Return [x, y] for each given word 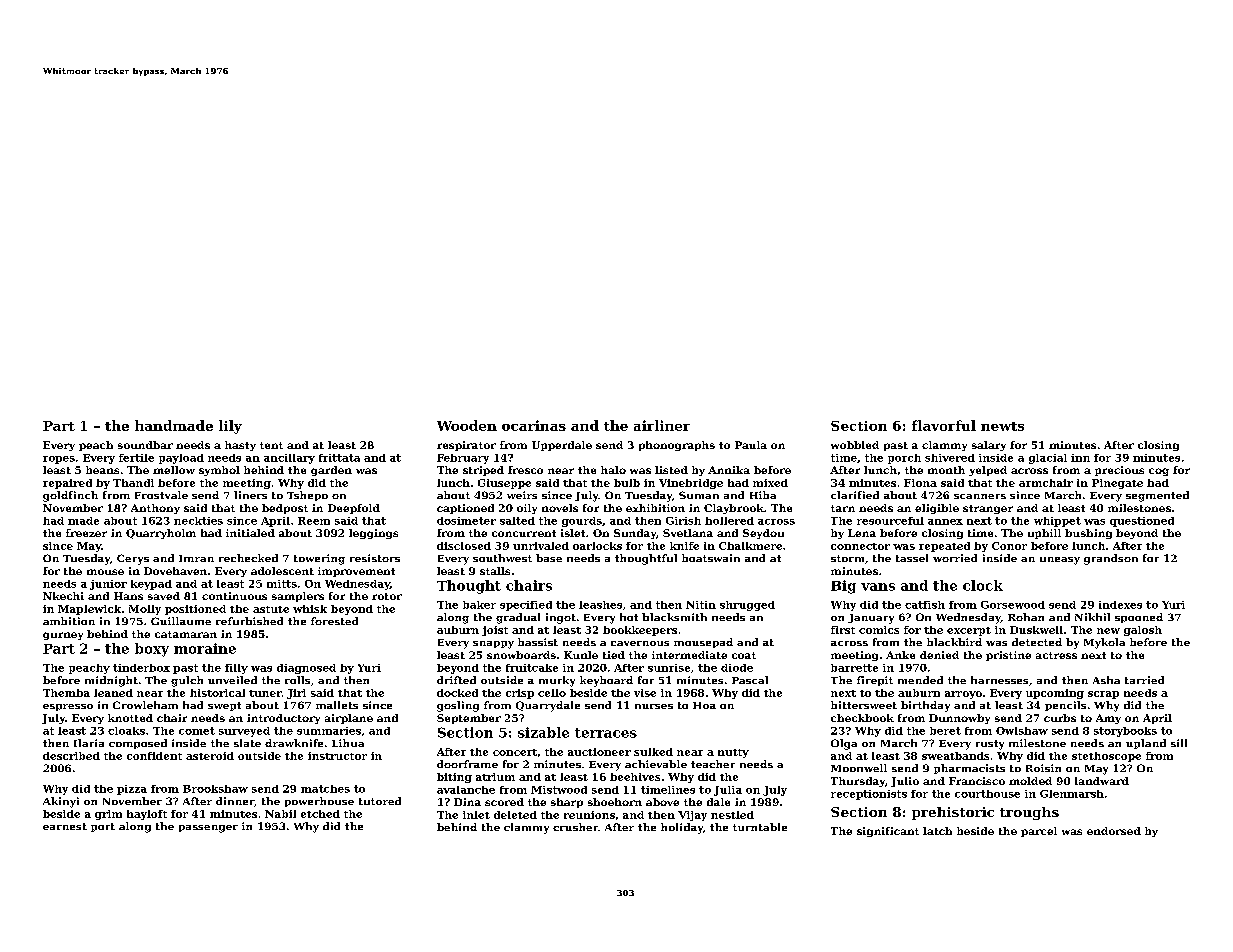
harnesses [999, 680]
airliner [662, 425]
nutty [733, 753]
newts [1002, 426]
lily [230, 427]
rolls [297, 680]
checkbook [862, 718]
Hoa [704, 705]
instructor [337, 756]
